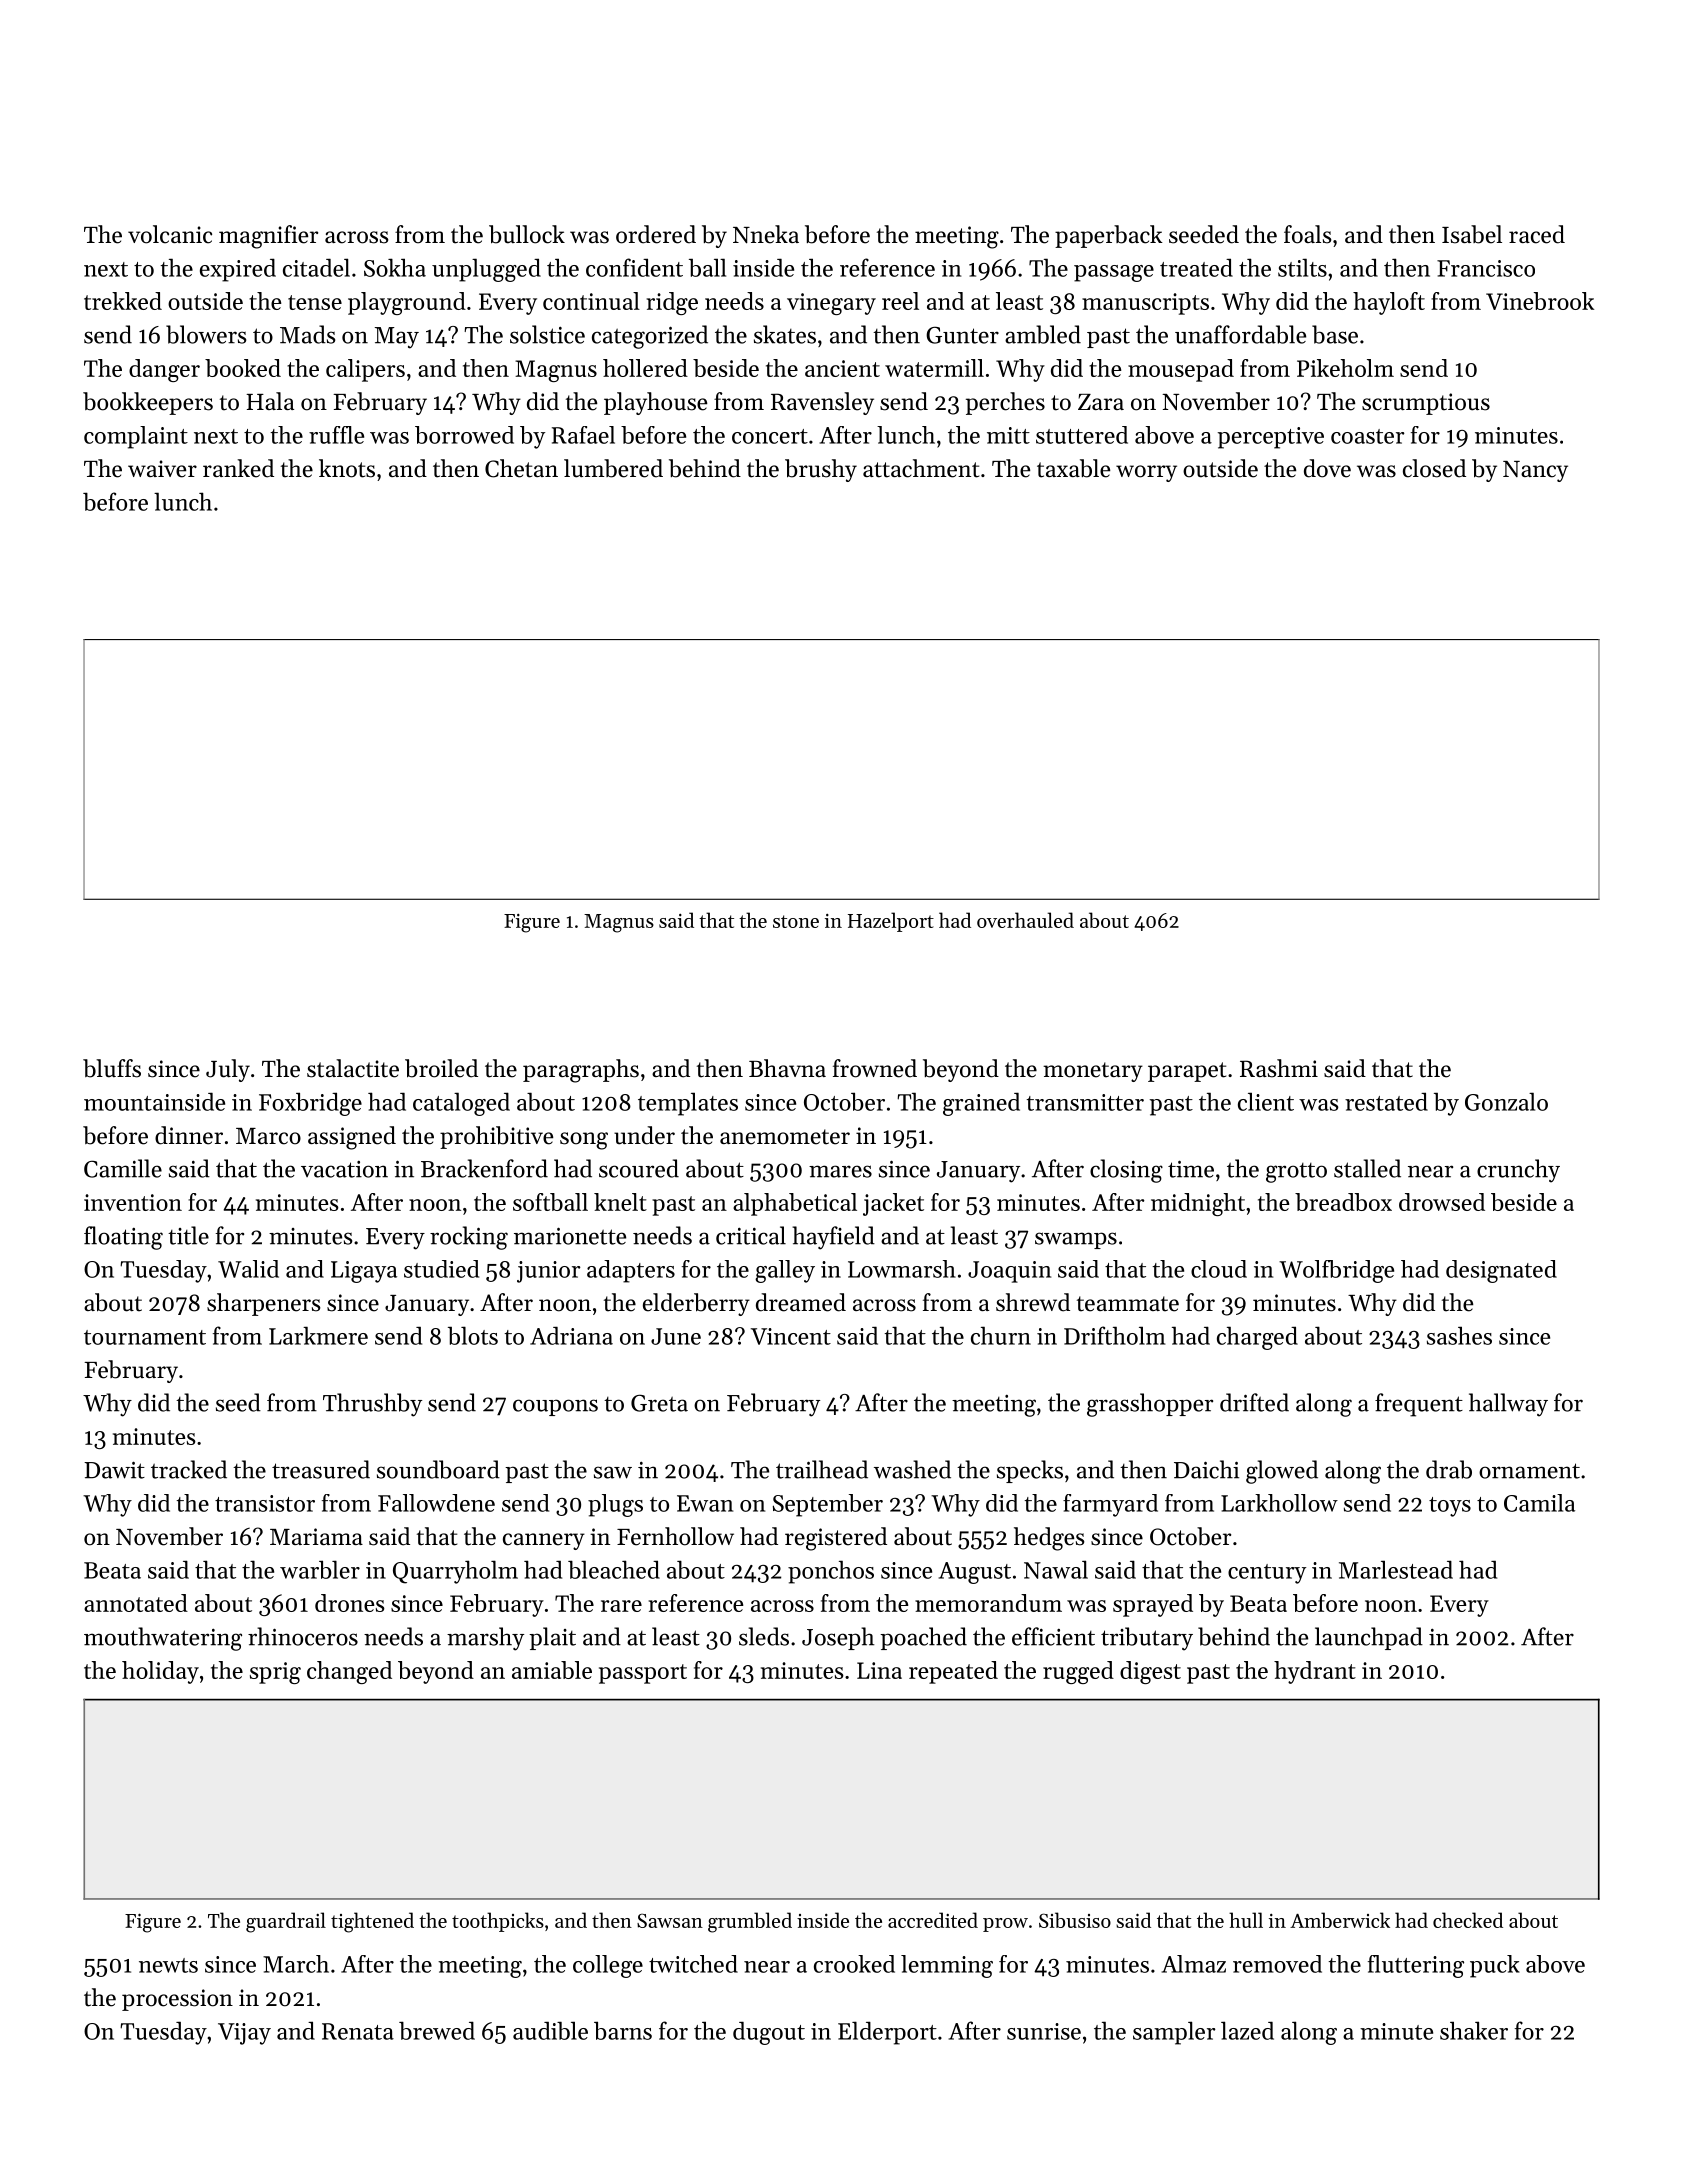 This page has height=2178, width=1683. Describe the element at coordinates (347, 468) in the page. I see `knots` at that location.
